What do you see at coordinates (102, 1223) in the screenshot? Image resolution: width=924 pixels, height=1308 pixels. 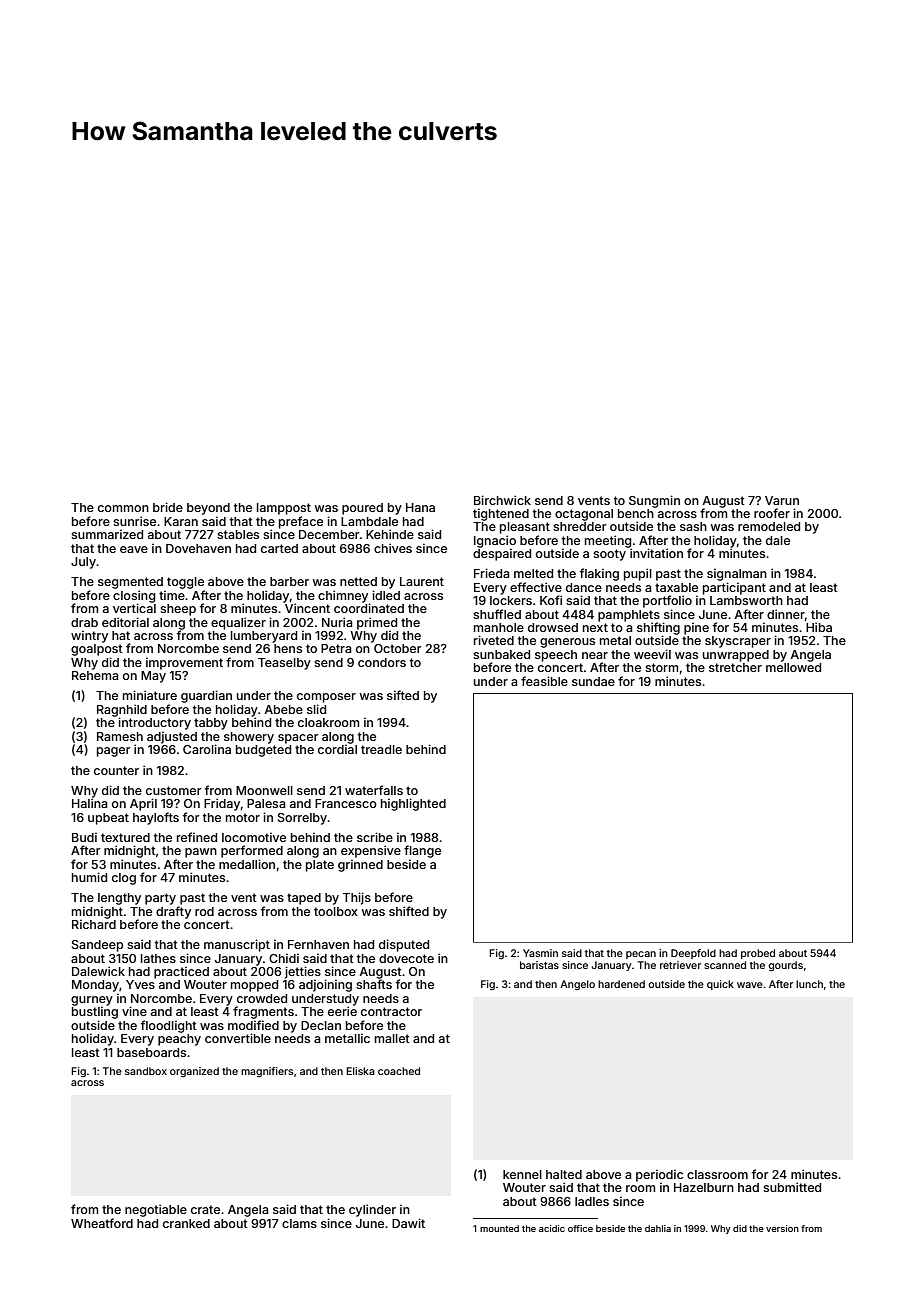 I see `Wheatford` at bounding box center [102, 1223].
